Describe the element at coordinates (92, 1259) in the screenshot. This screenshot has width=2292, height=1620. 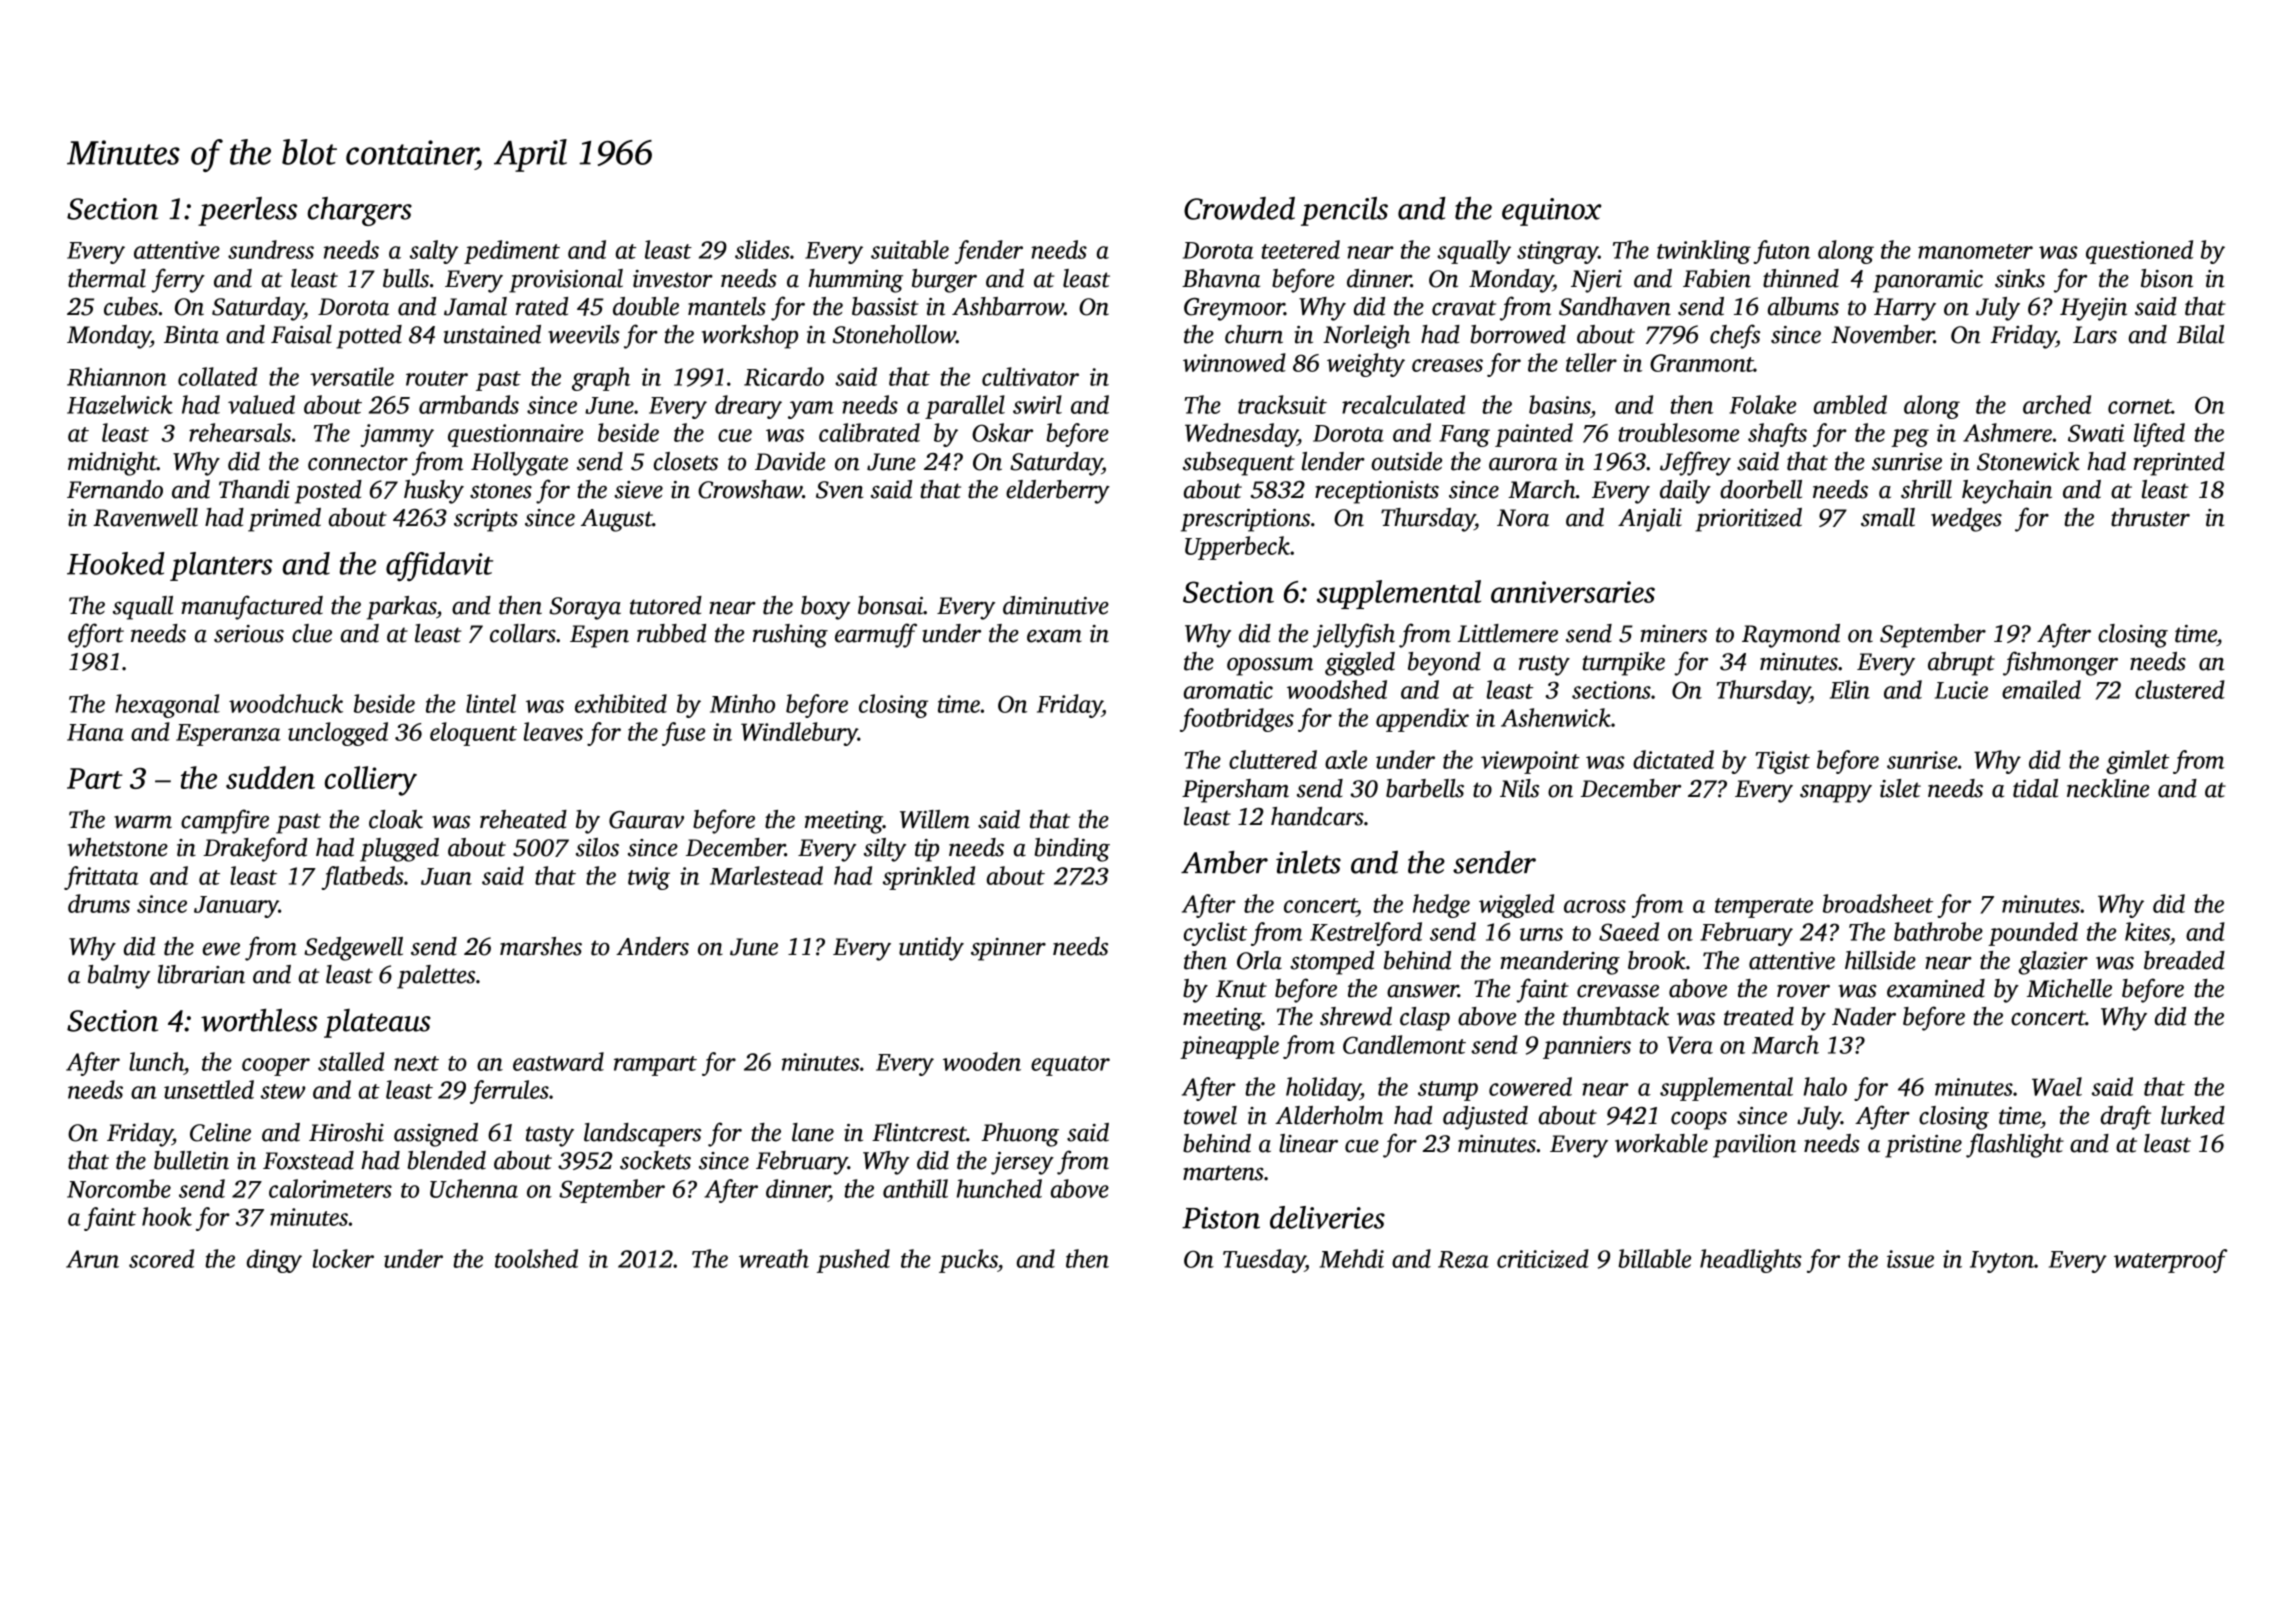
I see `Arun` at that location.
